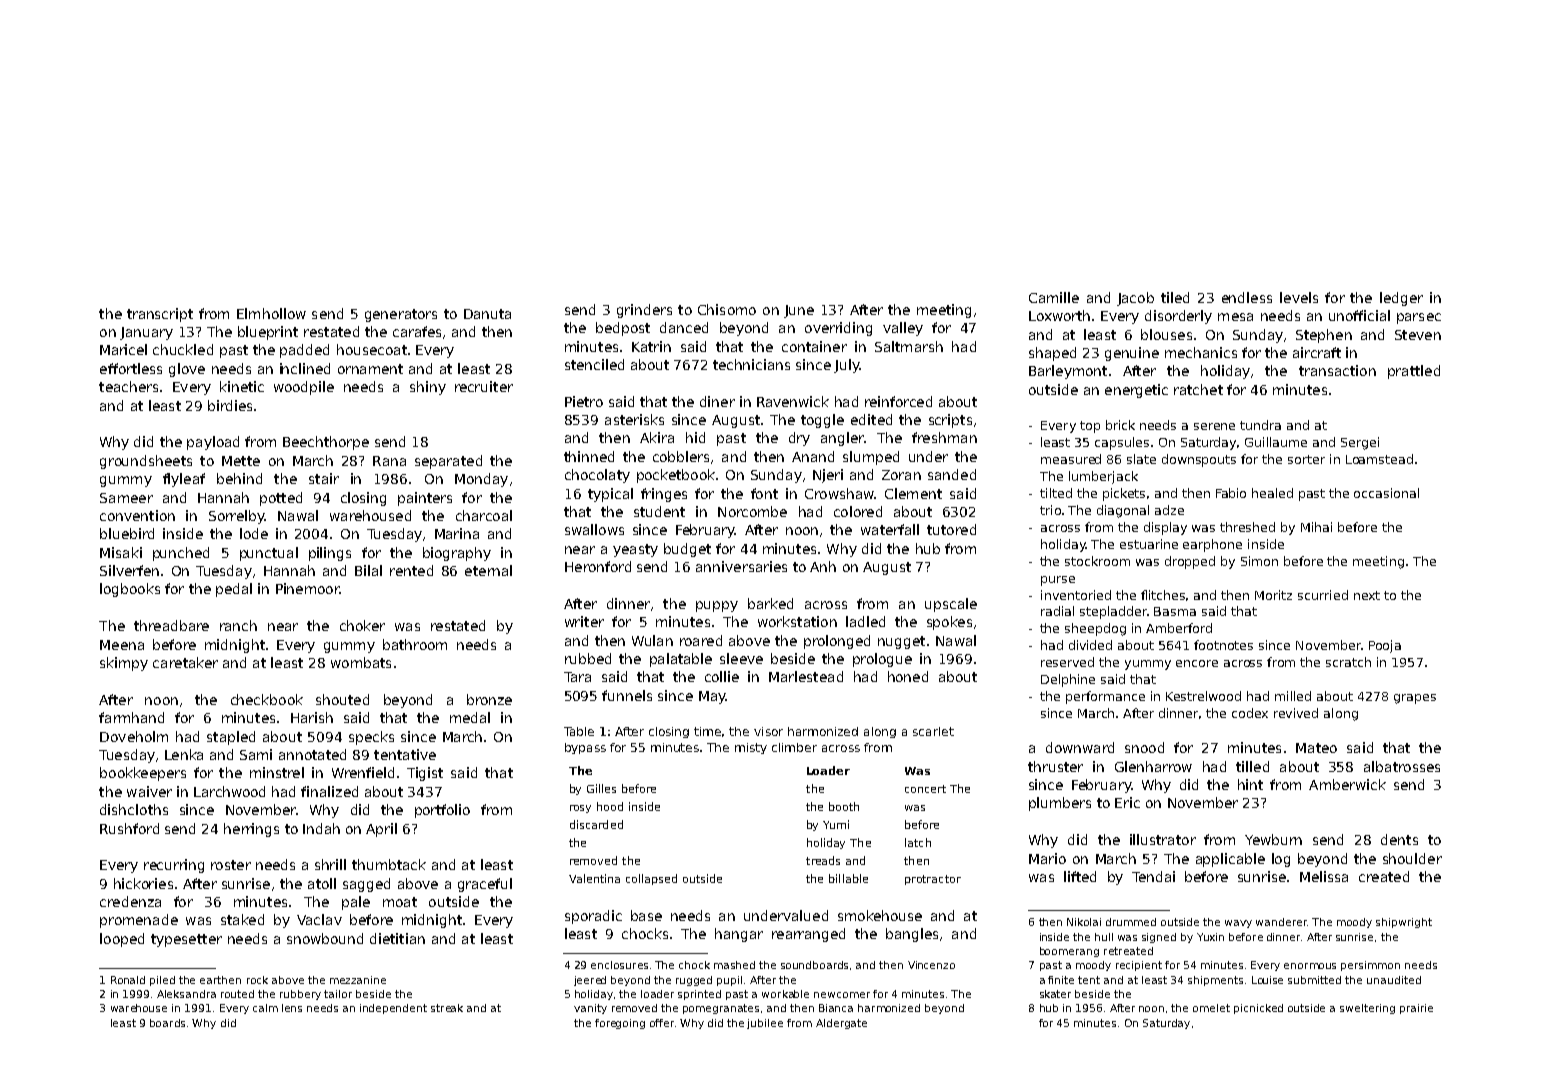 Image resolution: width=1541 pixels, height=1089 pixels. What do you see at coordinates (1250, 784) in the document?
I see `hint` at bounding box center [1250, 784].
